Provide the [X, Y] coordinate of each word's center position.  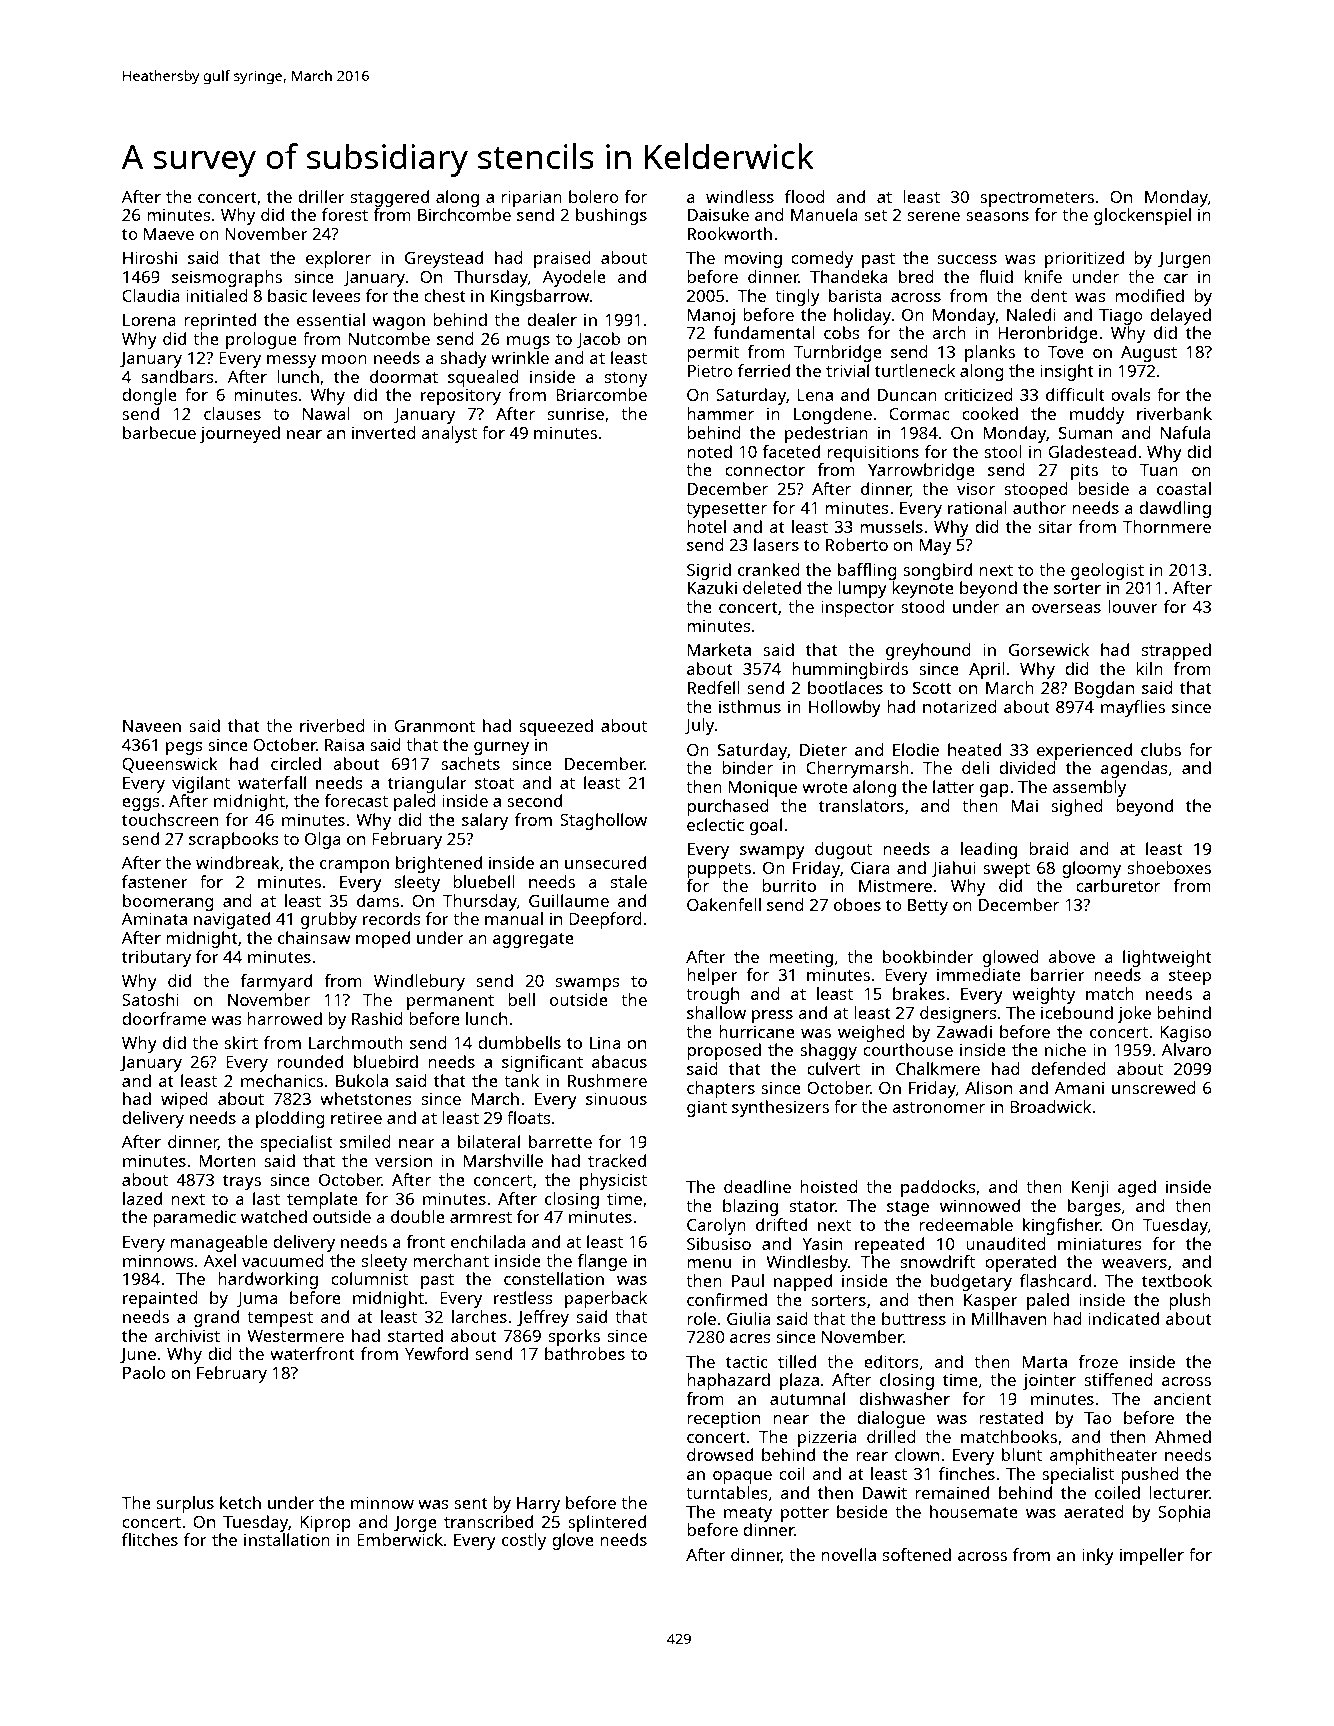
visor [976, 488]
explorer [338, 259]
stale [629, 881]
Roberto [857, 544]
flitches [150, 1539]
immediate [979, 974]
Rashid [377, 1018]
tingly [797, 297]
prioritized [1084, 259]
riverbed [332, 725]
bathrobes [585, 1353]
